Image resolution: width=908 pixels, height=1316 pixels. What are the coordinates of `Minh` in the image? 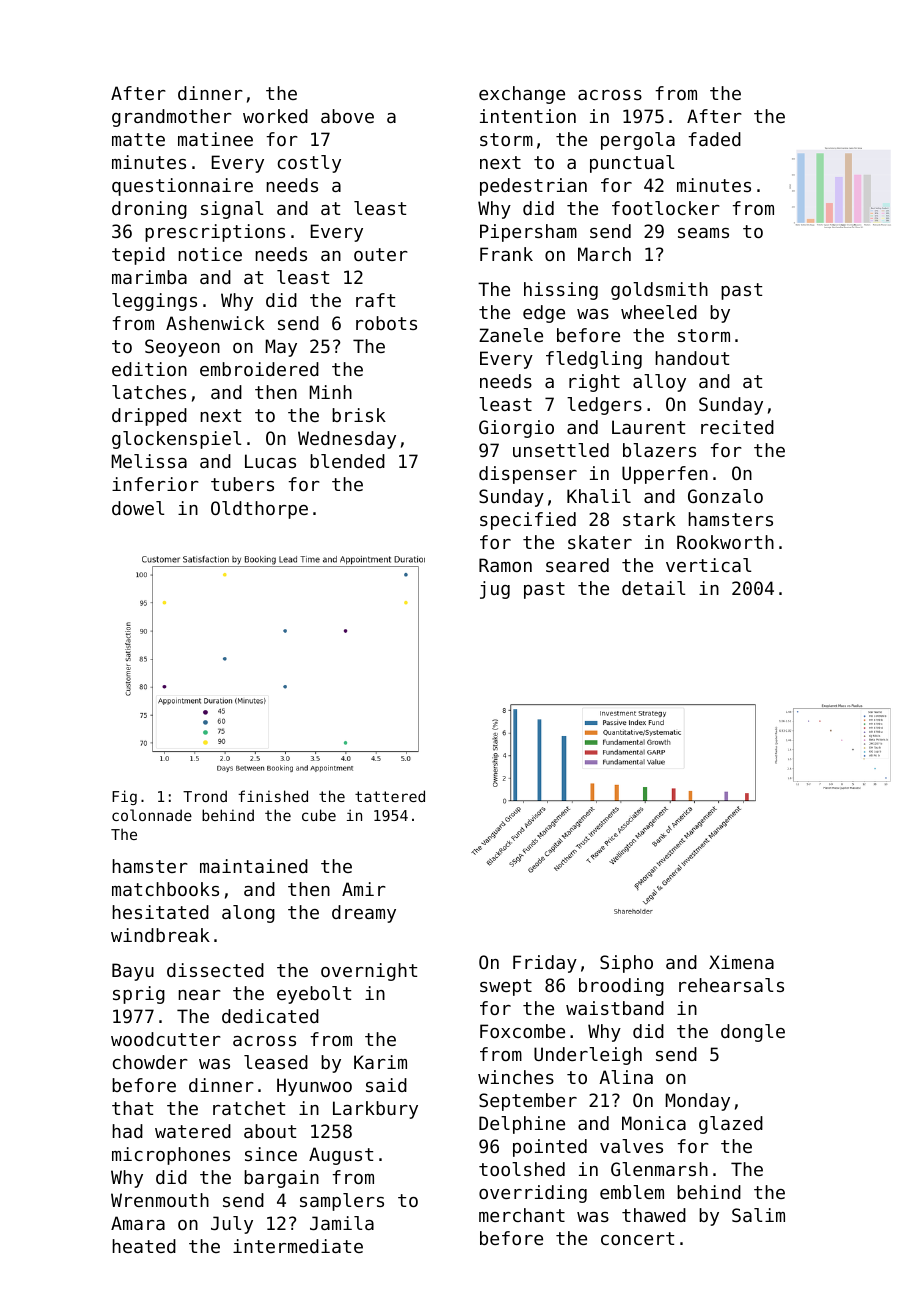 It's located at (331, 392).
